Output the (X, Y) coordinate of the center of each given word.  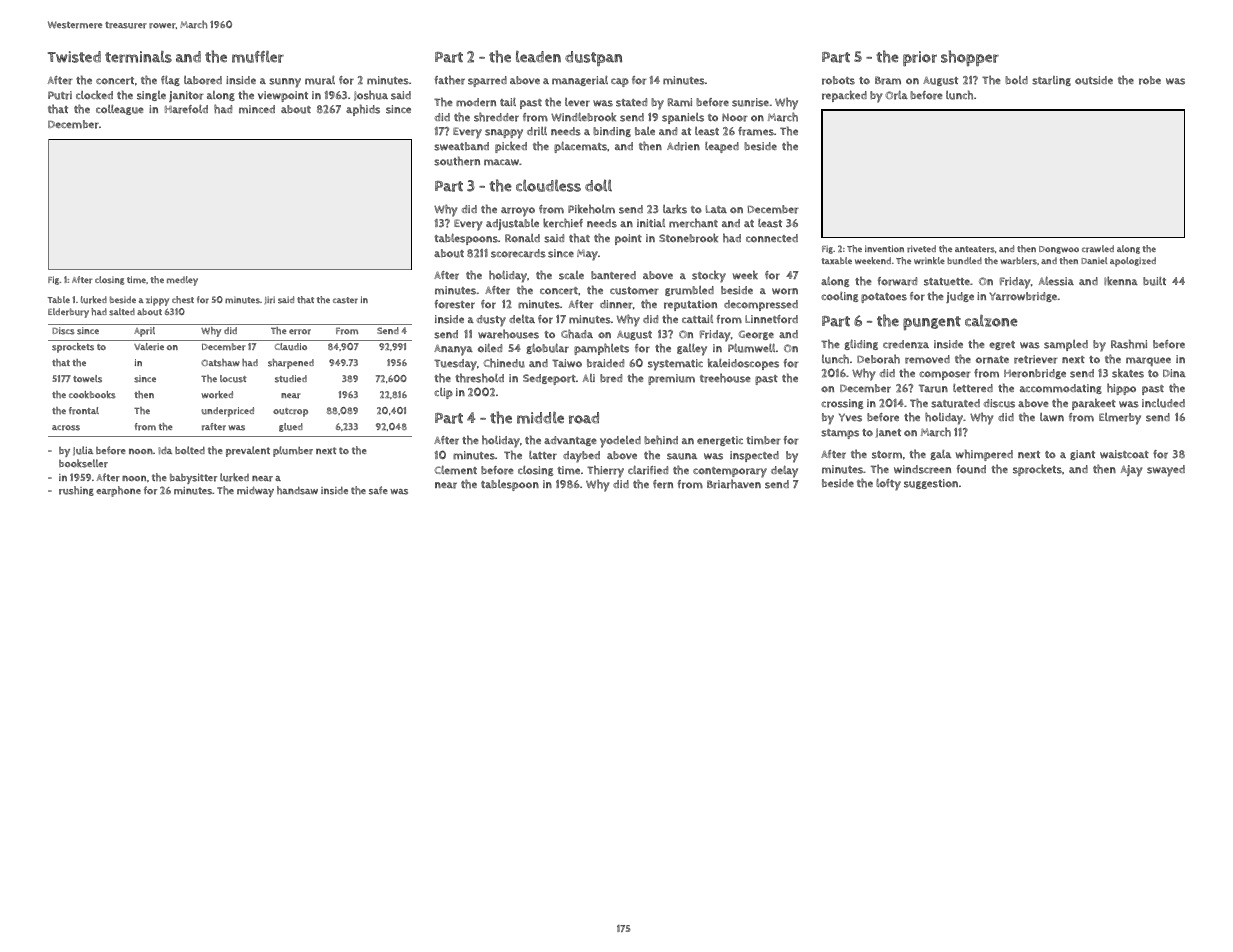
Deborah (878, 359)
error (300, 332)
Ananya (453, 350)
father (450, 80)
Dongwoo (1059, 250)
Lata (716, 209)
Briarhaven (734, 484)
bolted (190, 450)
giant (1082, 455)
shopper (970, 58)
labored (203, 80)
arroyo (518, 212)
